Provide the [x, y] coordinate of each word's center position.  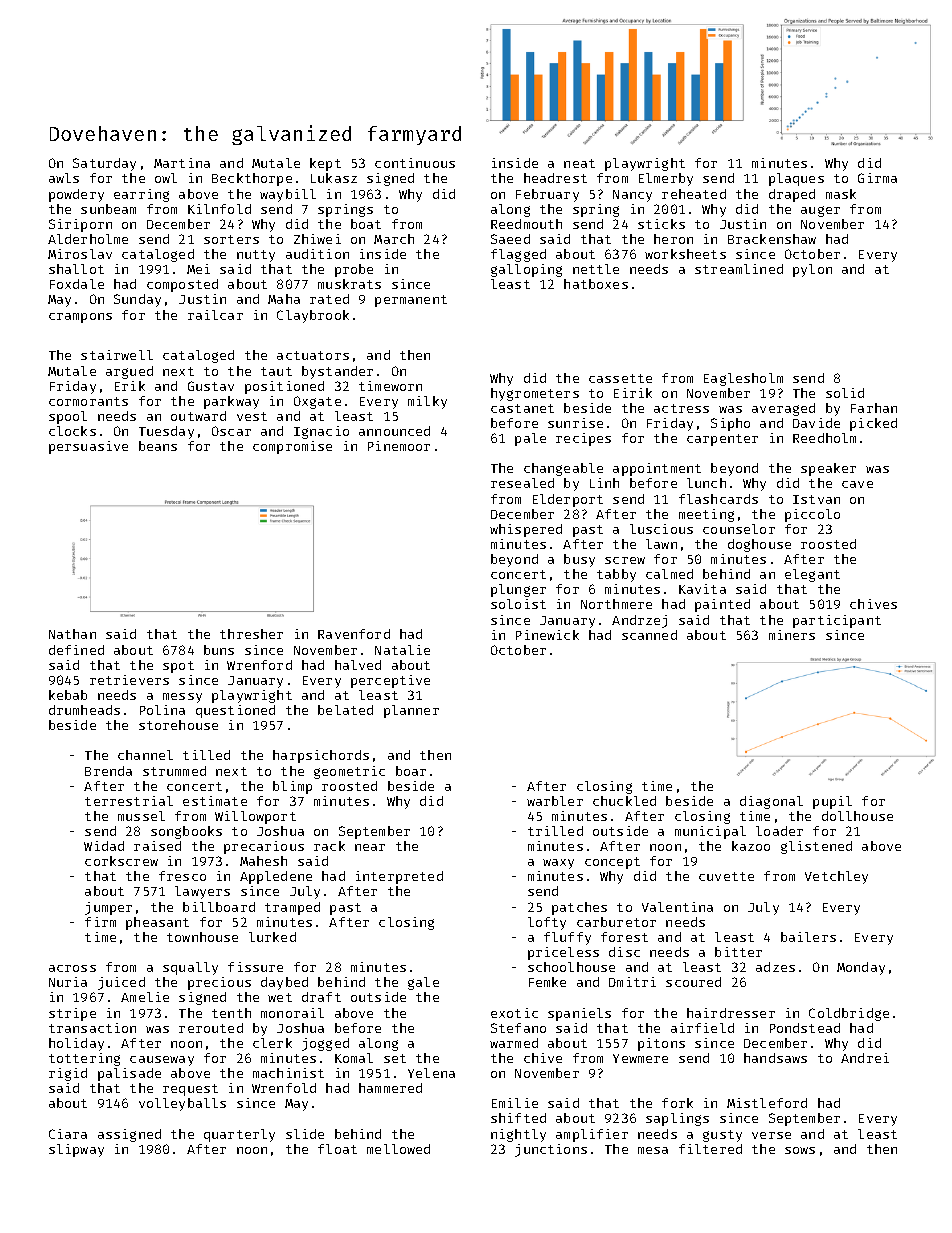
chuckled [624, 801]
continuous [415, 163]
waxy [558, 864]
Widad [104, 846]
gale [423, 983]
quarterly [239, 1135]
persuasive [88, 447]
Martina [182, 163]
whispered [526, 530]
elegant [812, 575]
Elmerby [666, 179]
